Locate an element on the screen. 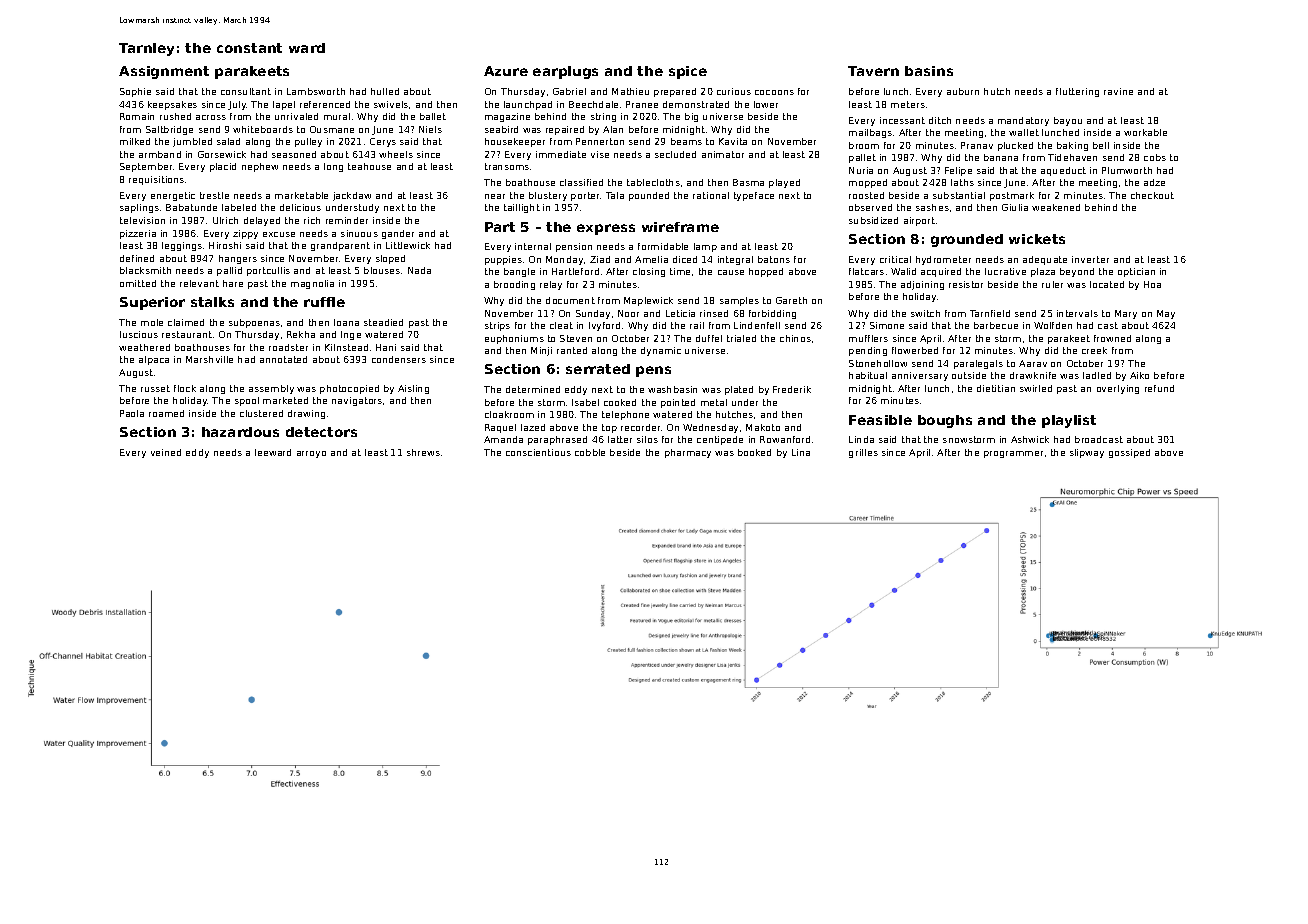  inverter is located at coordinates (1090, 259).
